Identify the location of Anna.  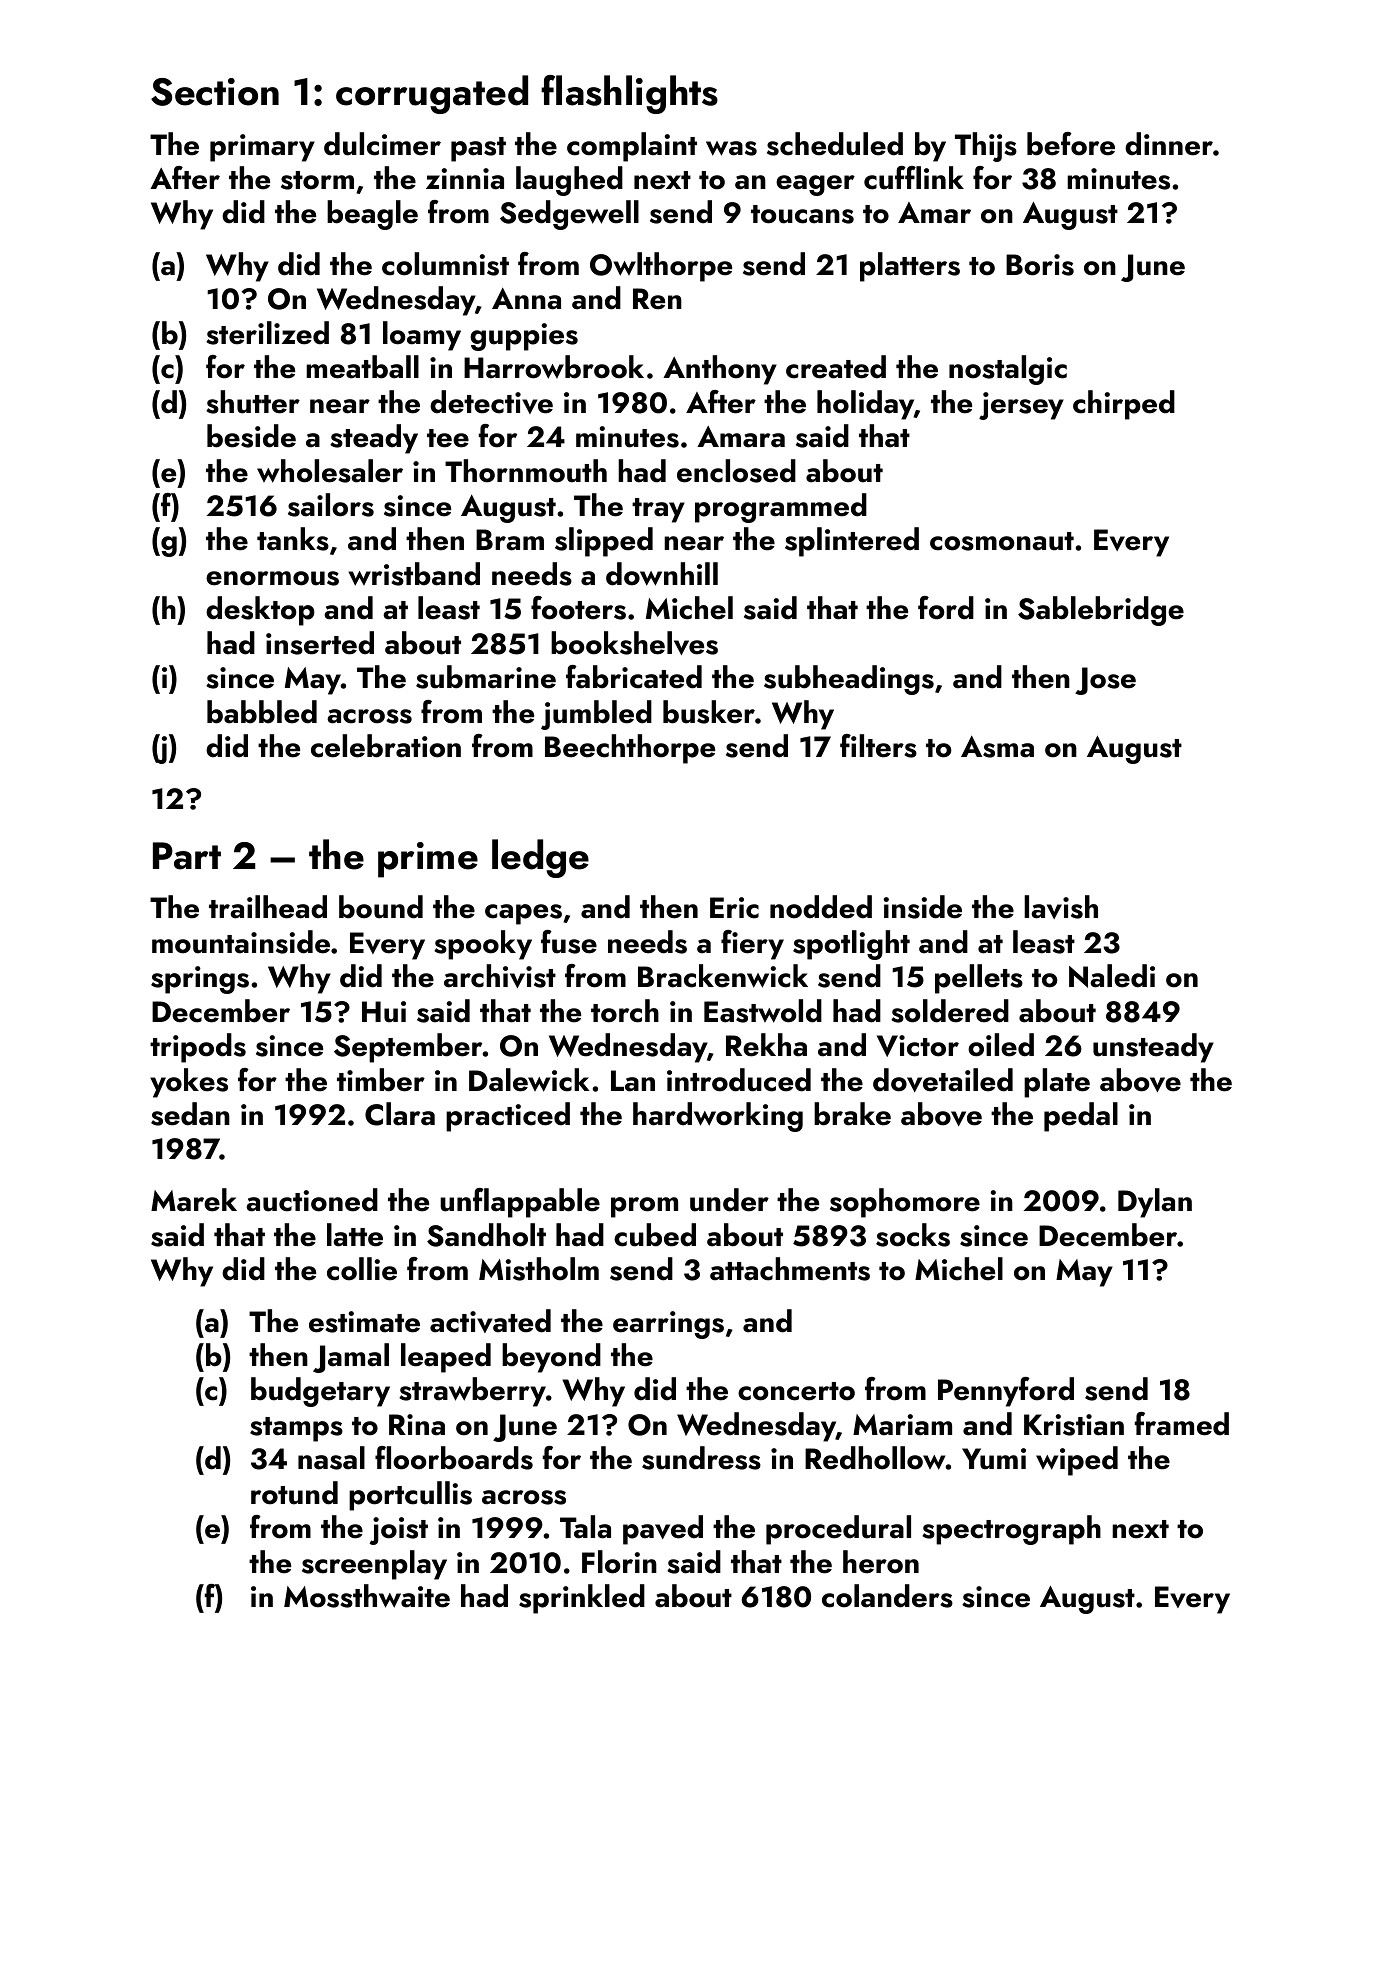
(526, 299).
